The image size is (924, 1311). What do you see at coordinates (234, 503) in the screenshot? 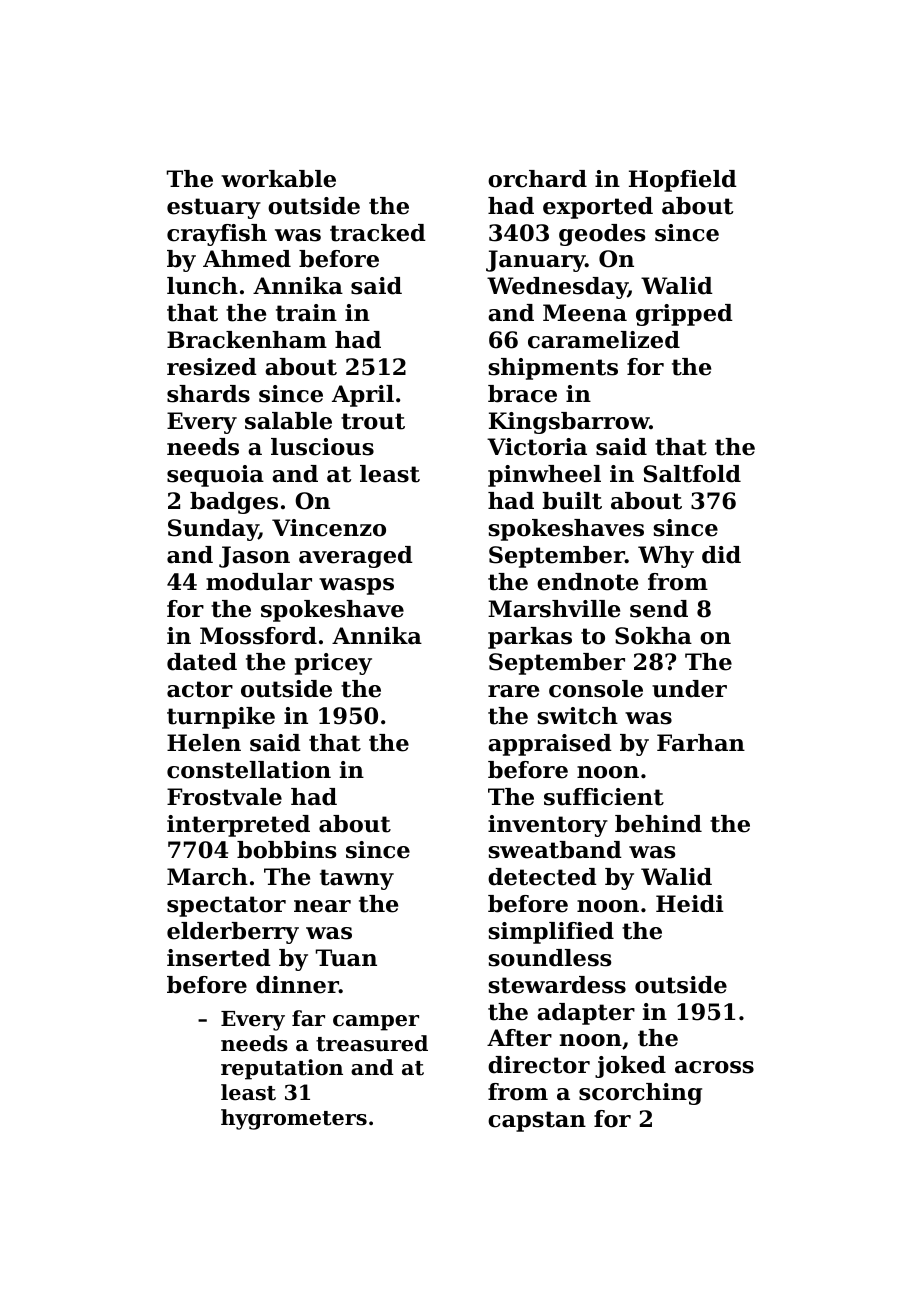
I see `badges` at bounding box center [234, 503].
